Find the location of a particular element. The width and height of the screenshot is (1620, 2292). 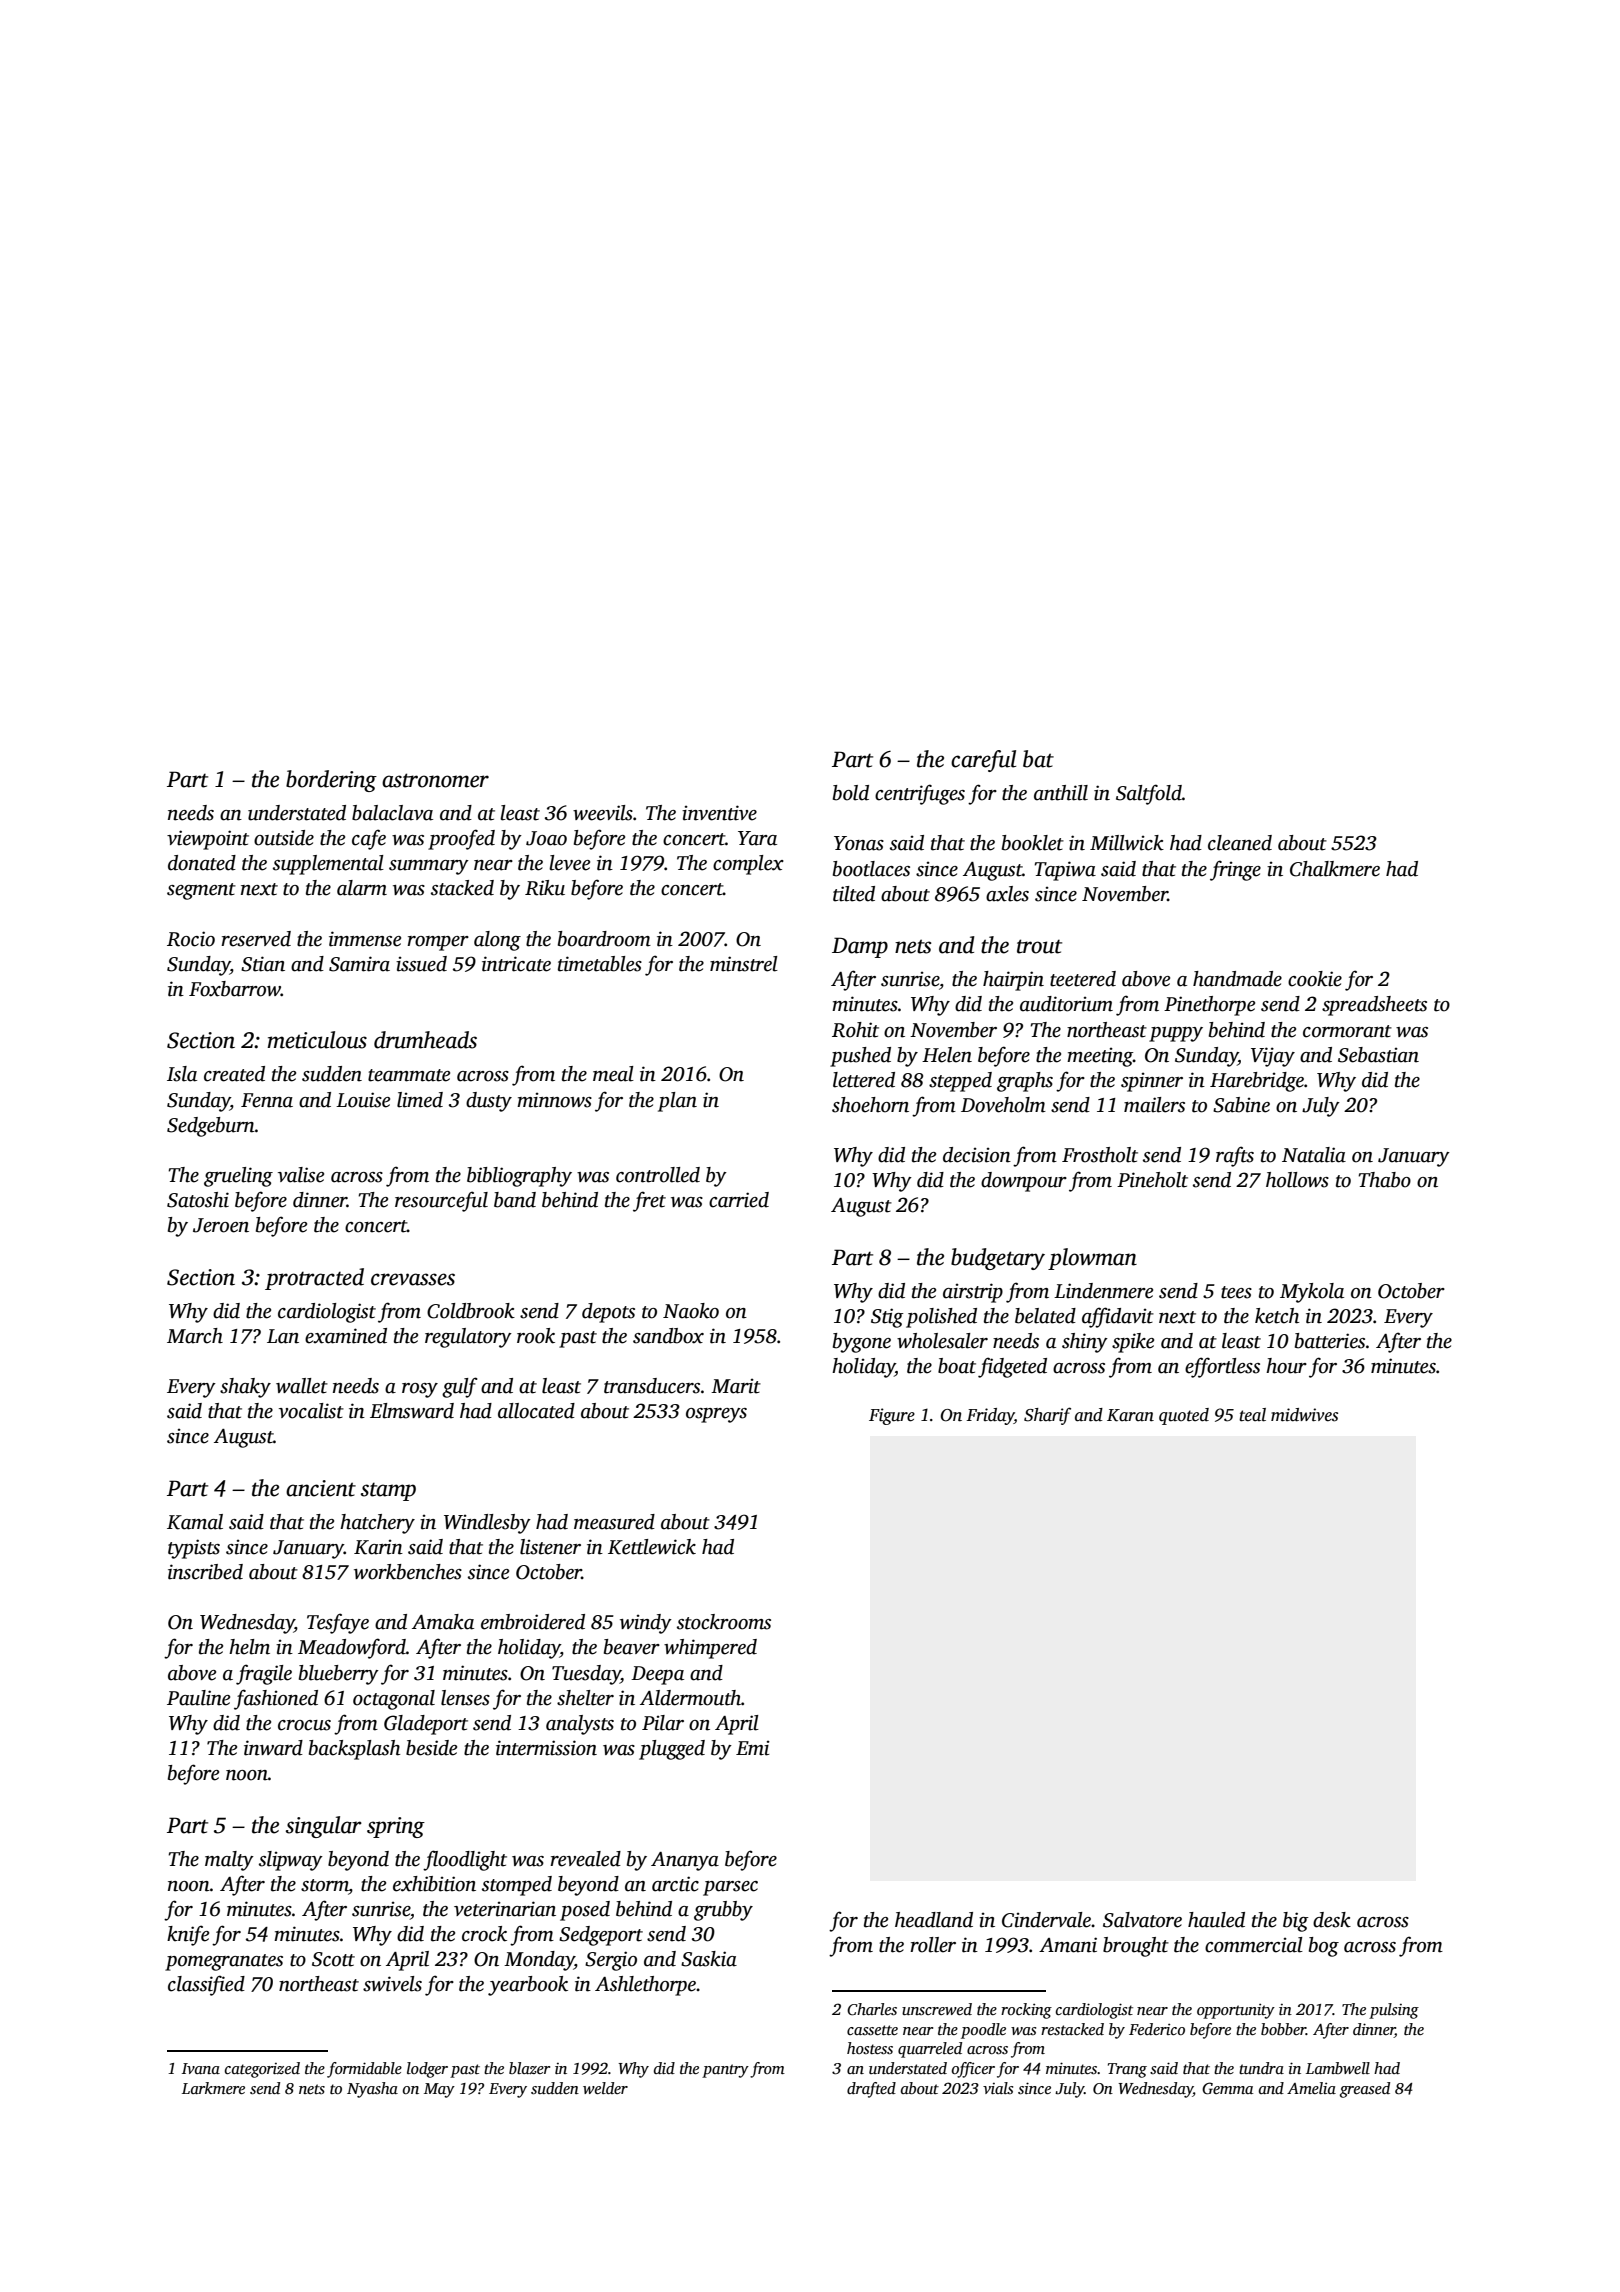

drumheads is located at coordinates (425, 1040).
